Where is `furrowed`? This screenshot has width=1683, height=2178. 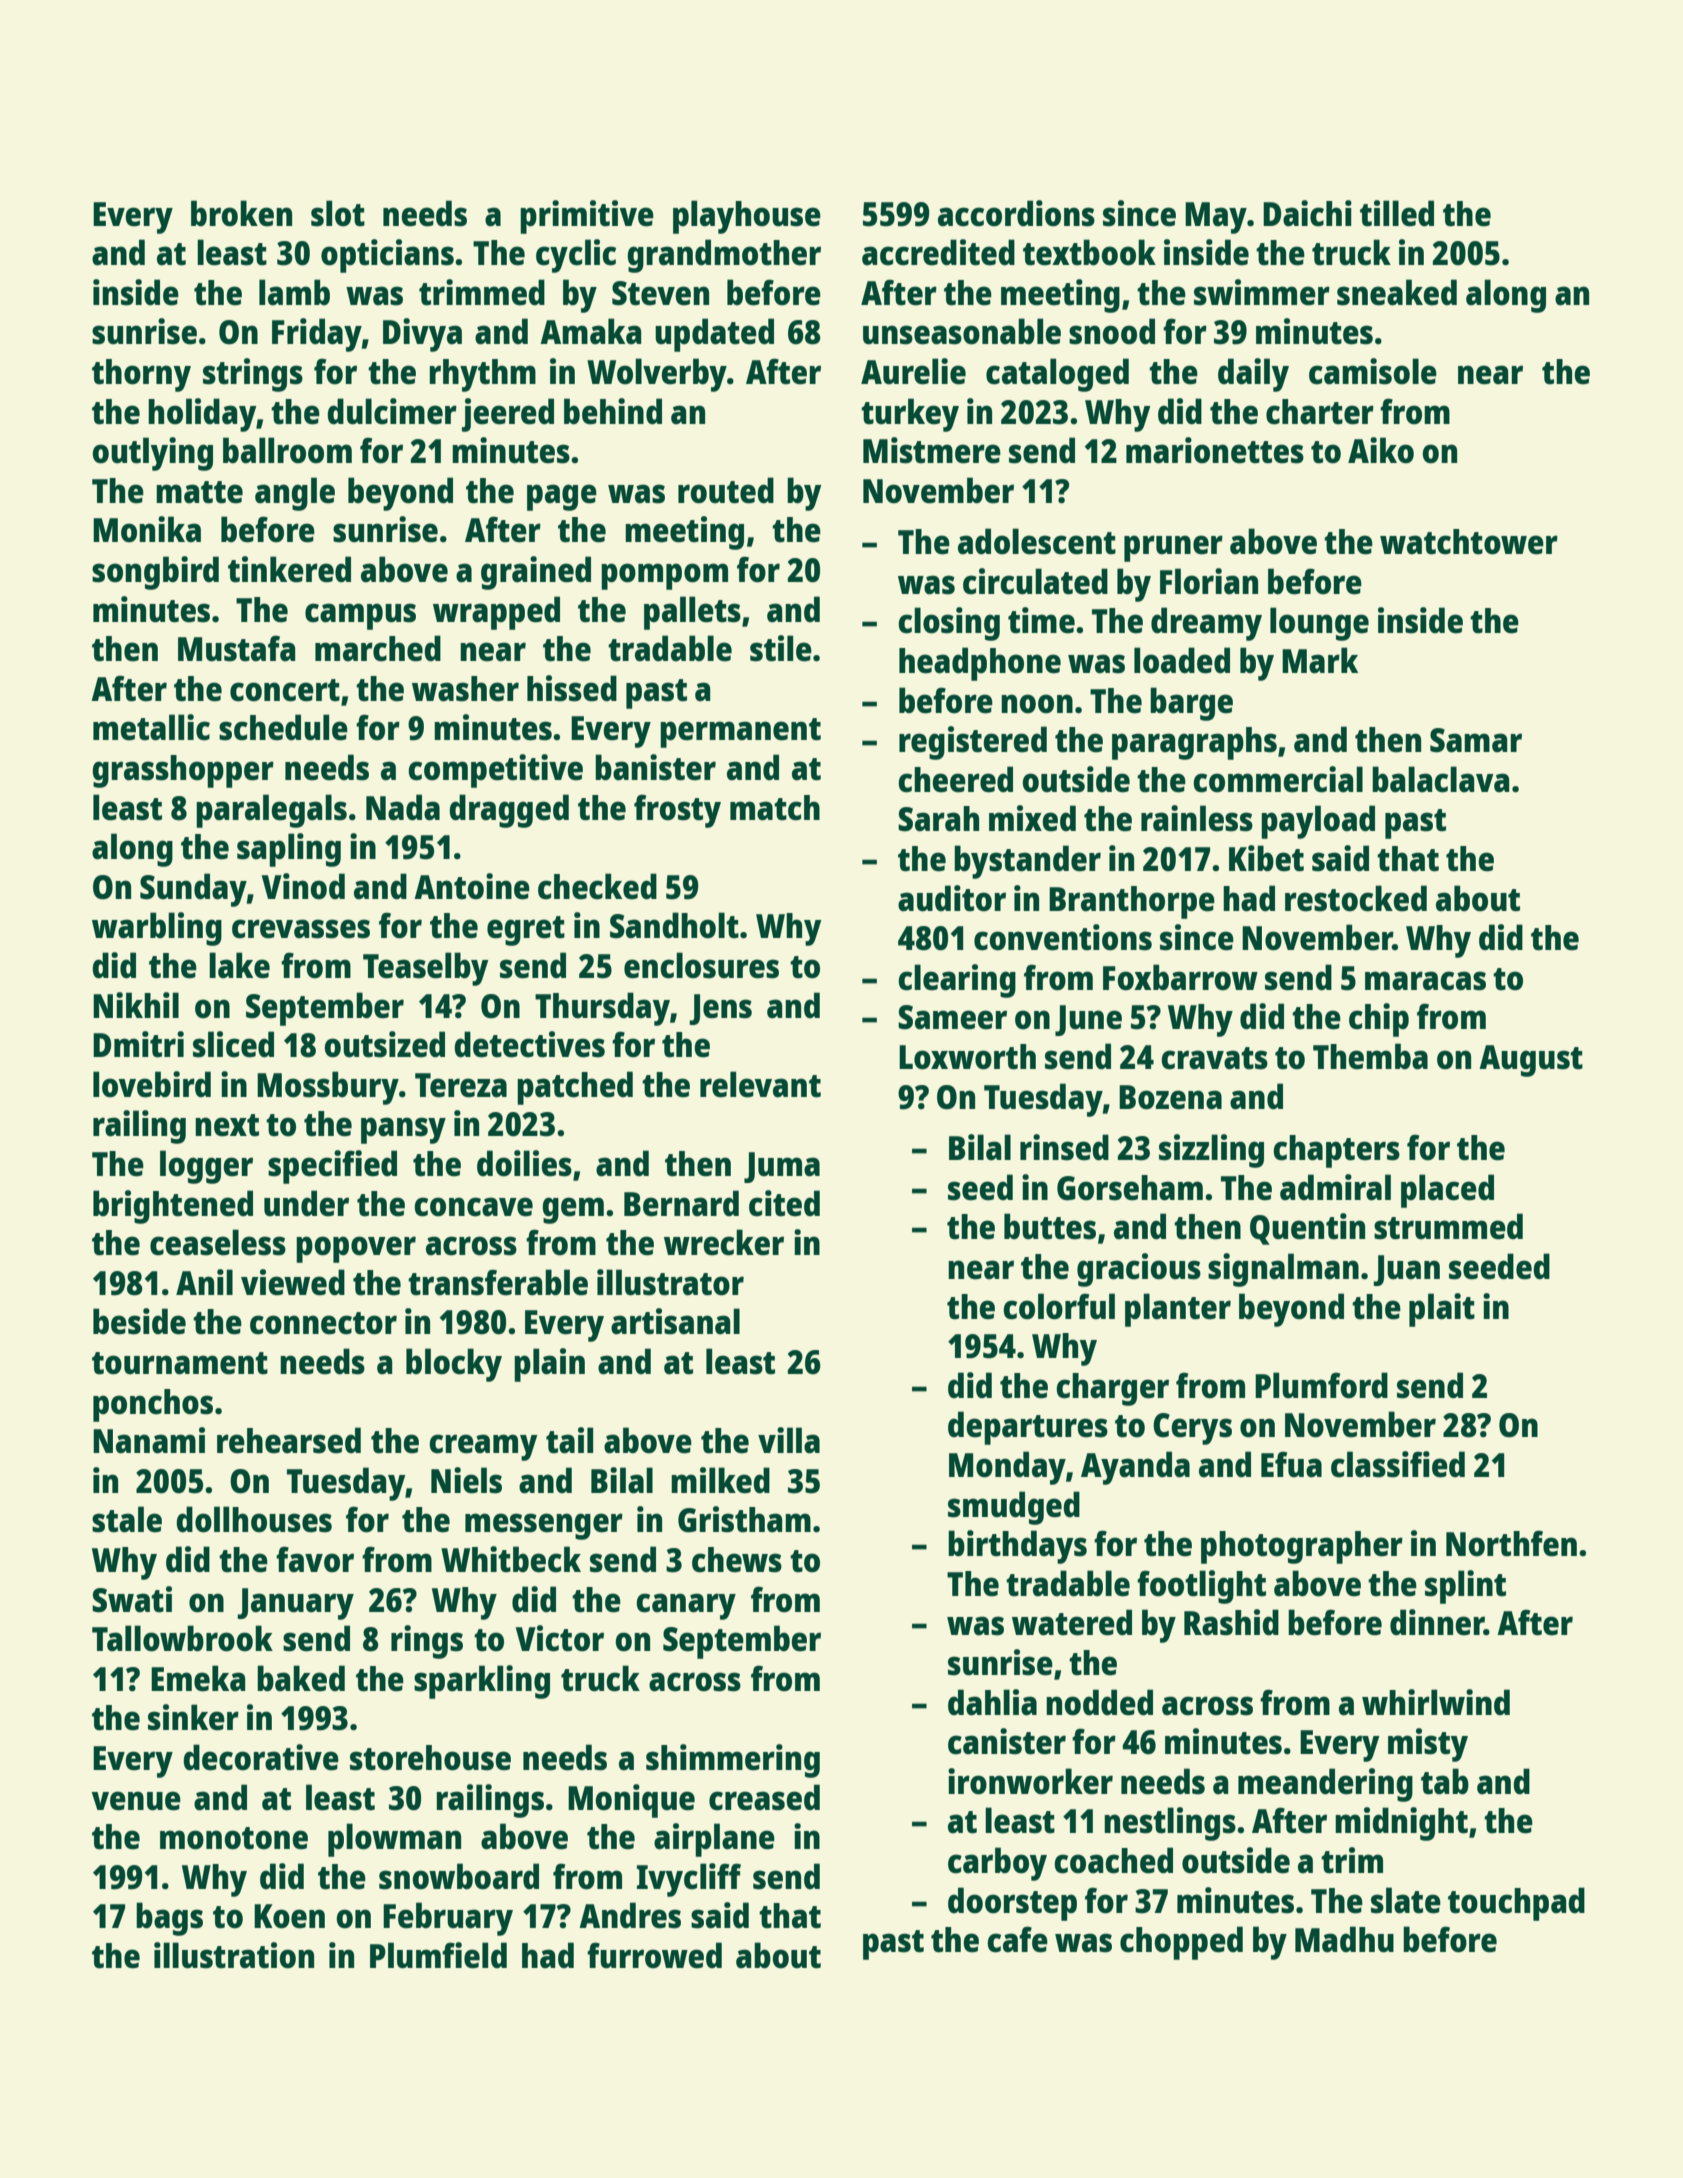 furrowed is located at coordinates (654, 1955).
